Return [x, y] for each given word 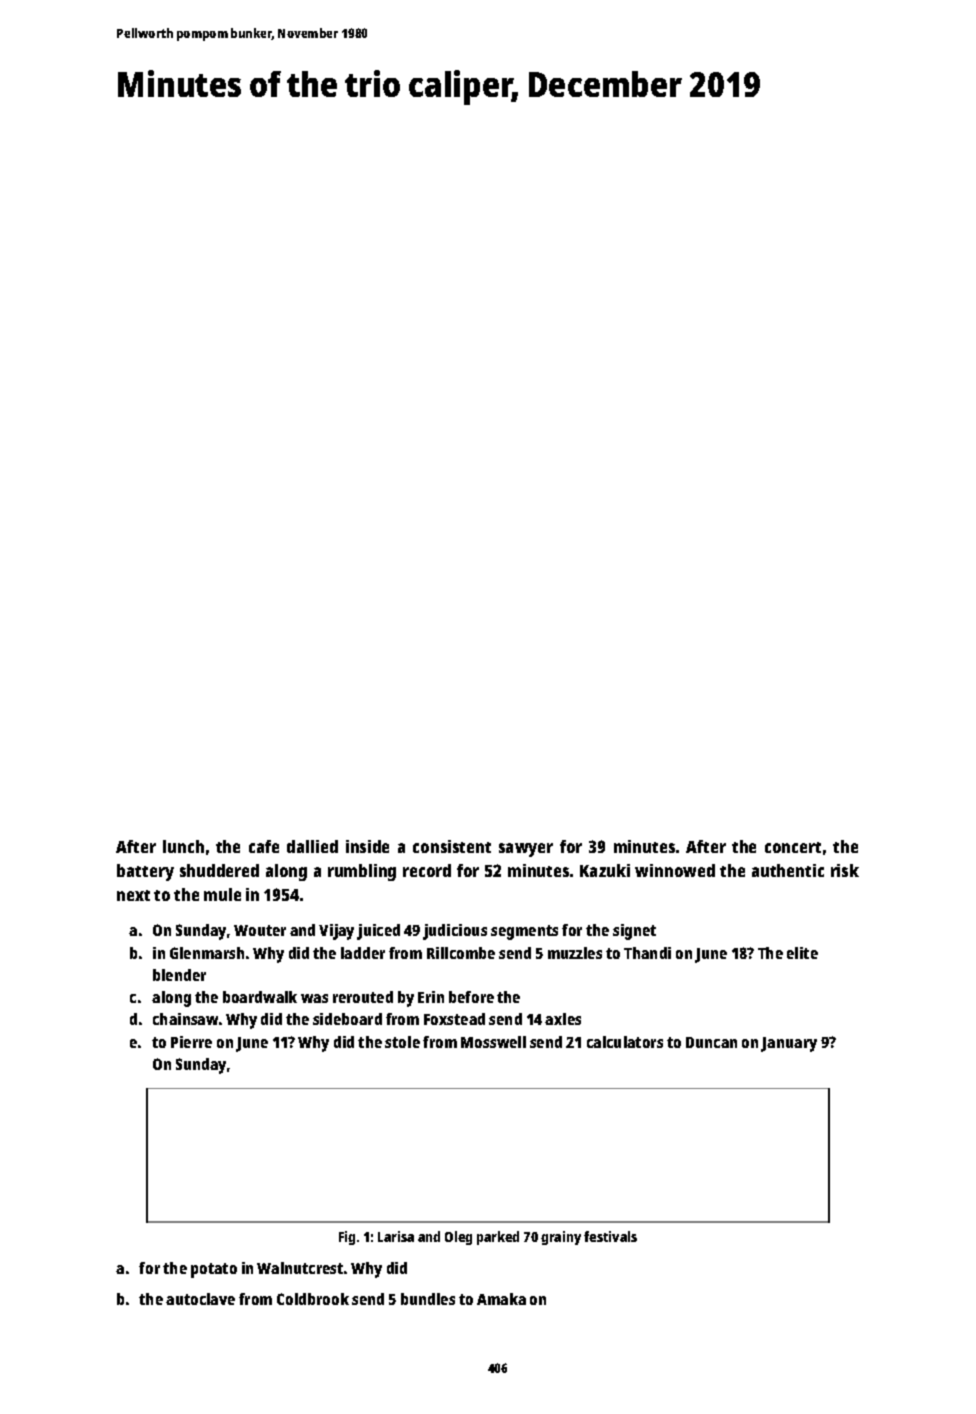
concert [793, 847]
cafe [264, 846]
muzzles [575, 953]
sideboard [347, 1019]
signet [634, 932]
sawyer [526, 850]
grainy [561, 1238]
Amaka [501, 1299]
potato [214, 1270]
